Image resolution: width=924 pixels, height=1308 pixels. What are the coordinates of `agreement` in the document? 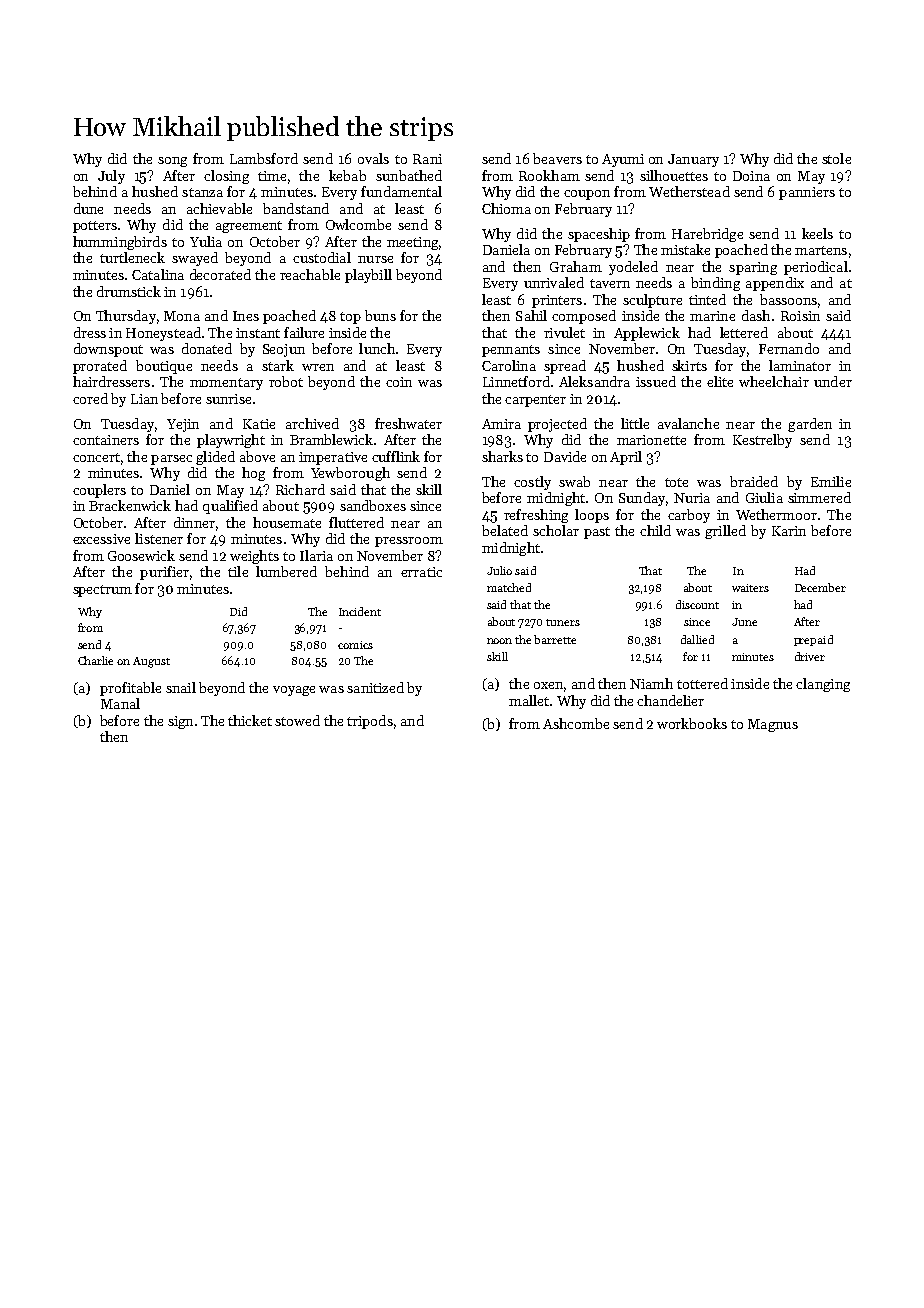 It's located at (249, 227).
